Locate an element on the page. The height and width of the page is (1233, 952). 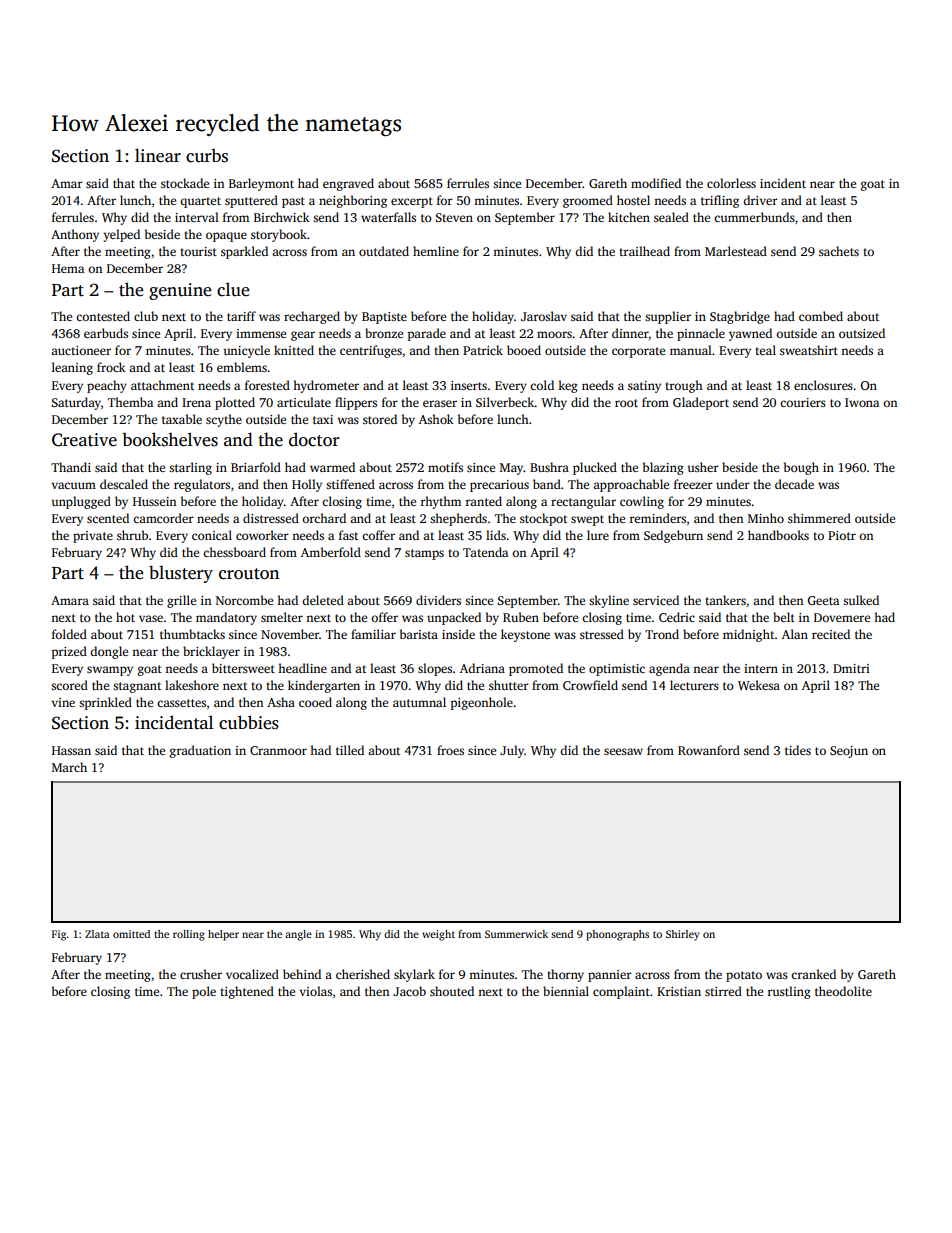
agenda is located at coordinates (669, 669).
